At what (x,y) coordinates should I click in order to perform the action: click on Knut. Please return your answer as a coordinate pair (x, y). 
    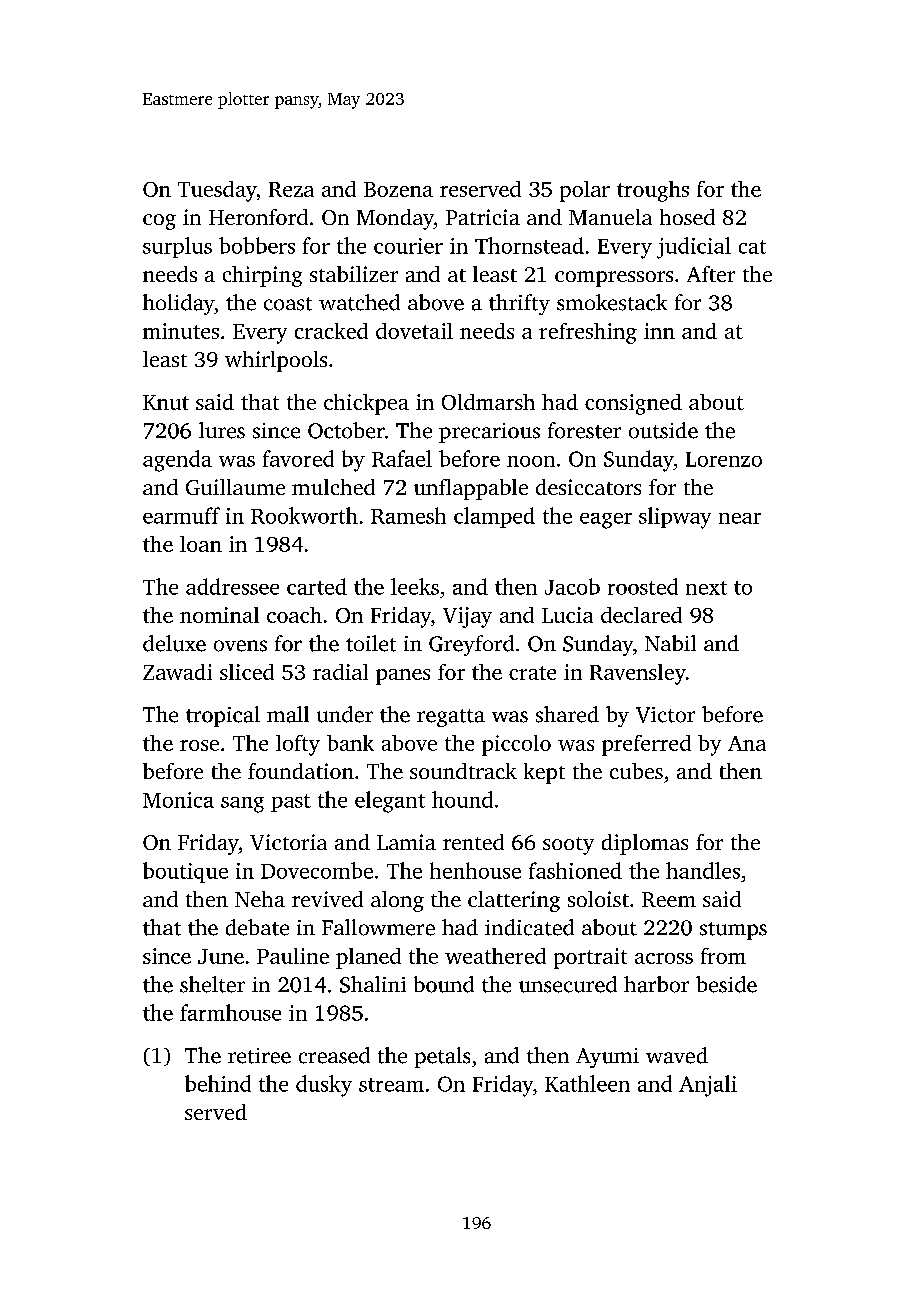
    Looking at the image, I should click on (166, 402).
